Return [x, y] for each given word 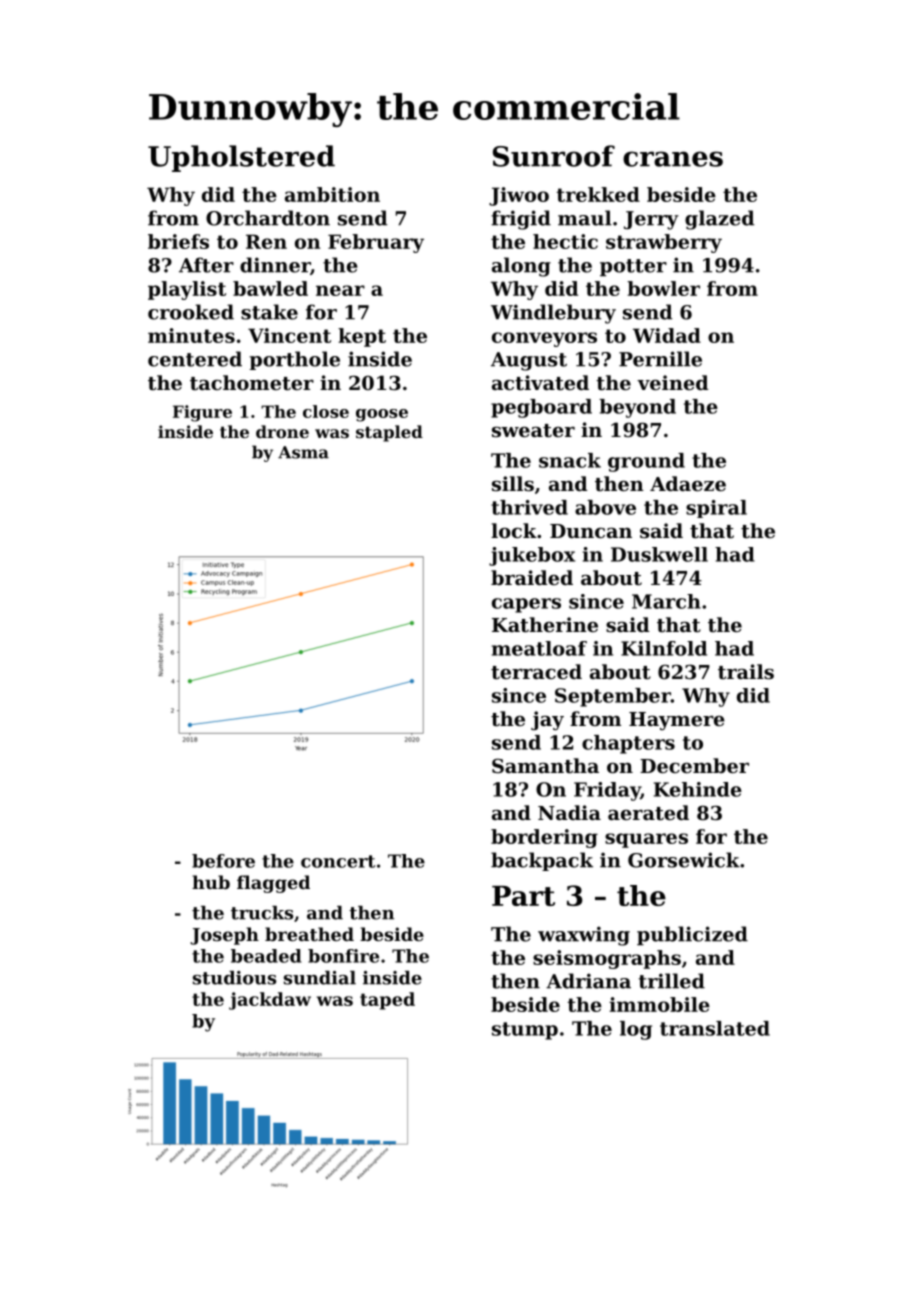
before [223, 861]
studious [234, 978]
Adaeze [688, 483]
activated [540, 383]
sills [513, 483]
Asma [303, 452]
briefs [178, 241]
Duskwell [659, 554]
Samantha [545, 766]
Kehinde [698, 789]
